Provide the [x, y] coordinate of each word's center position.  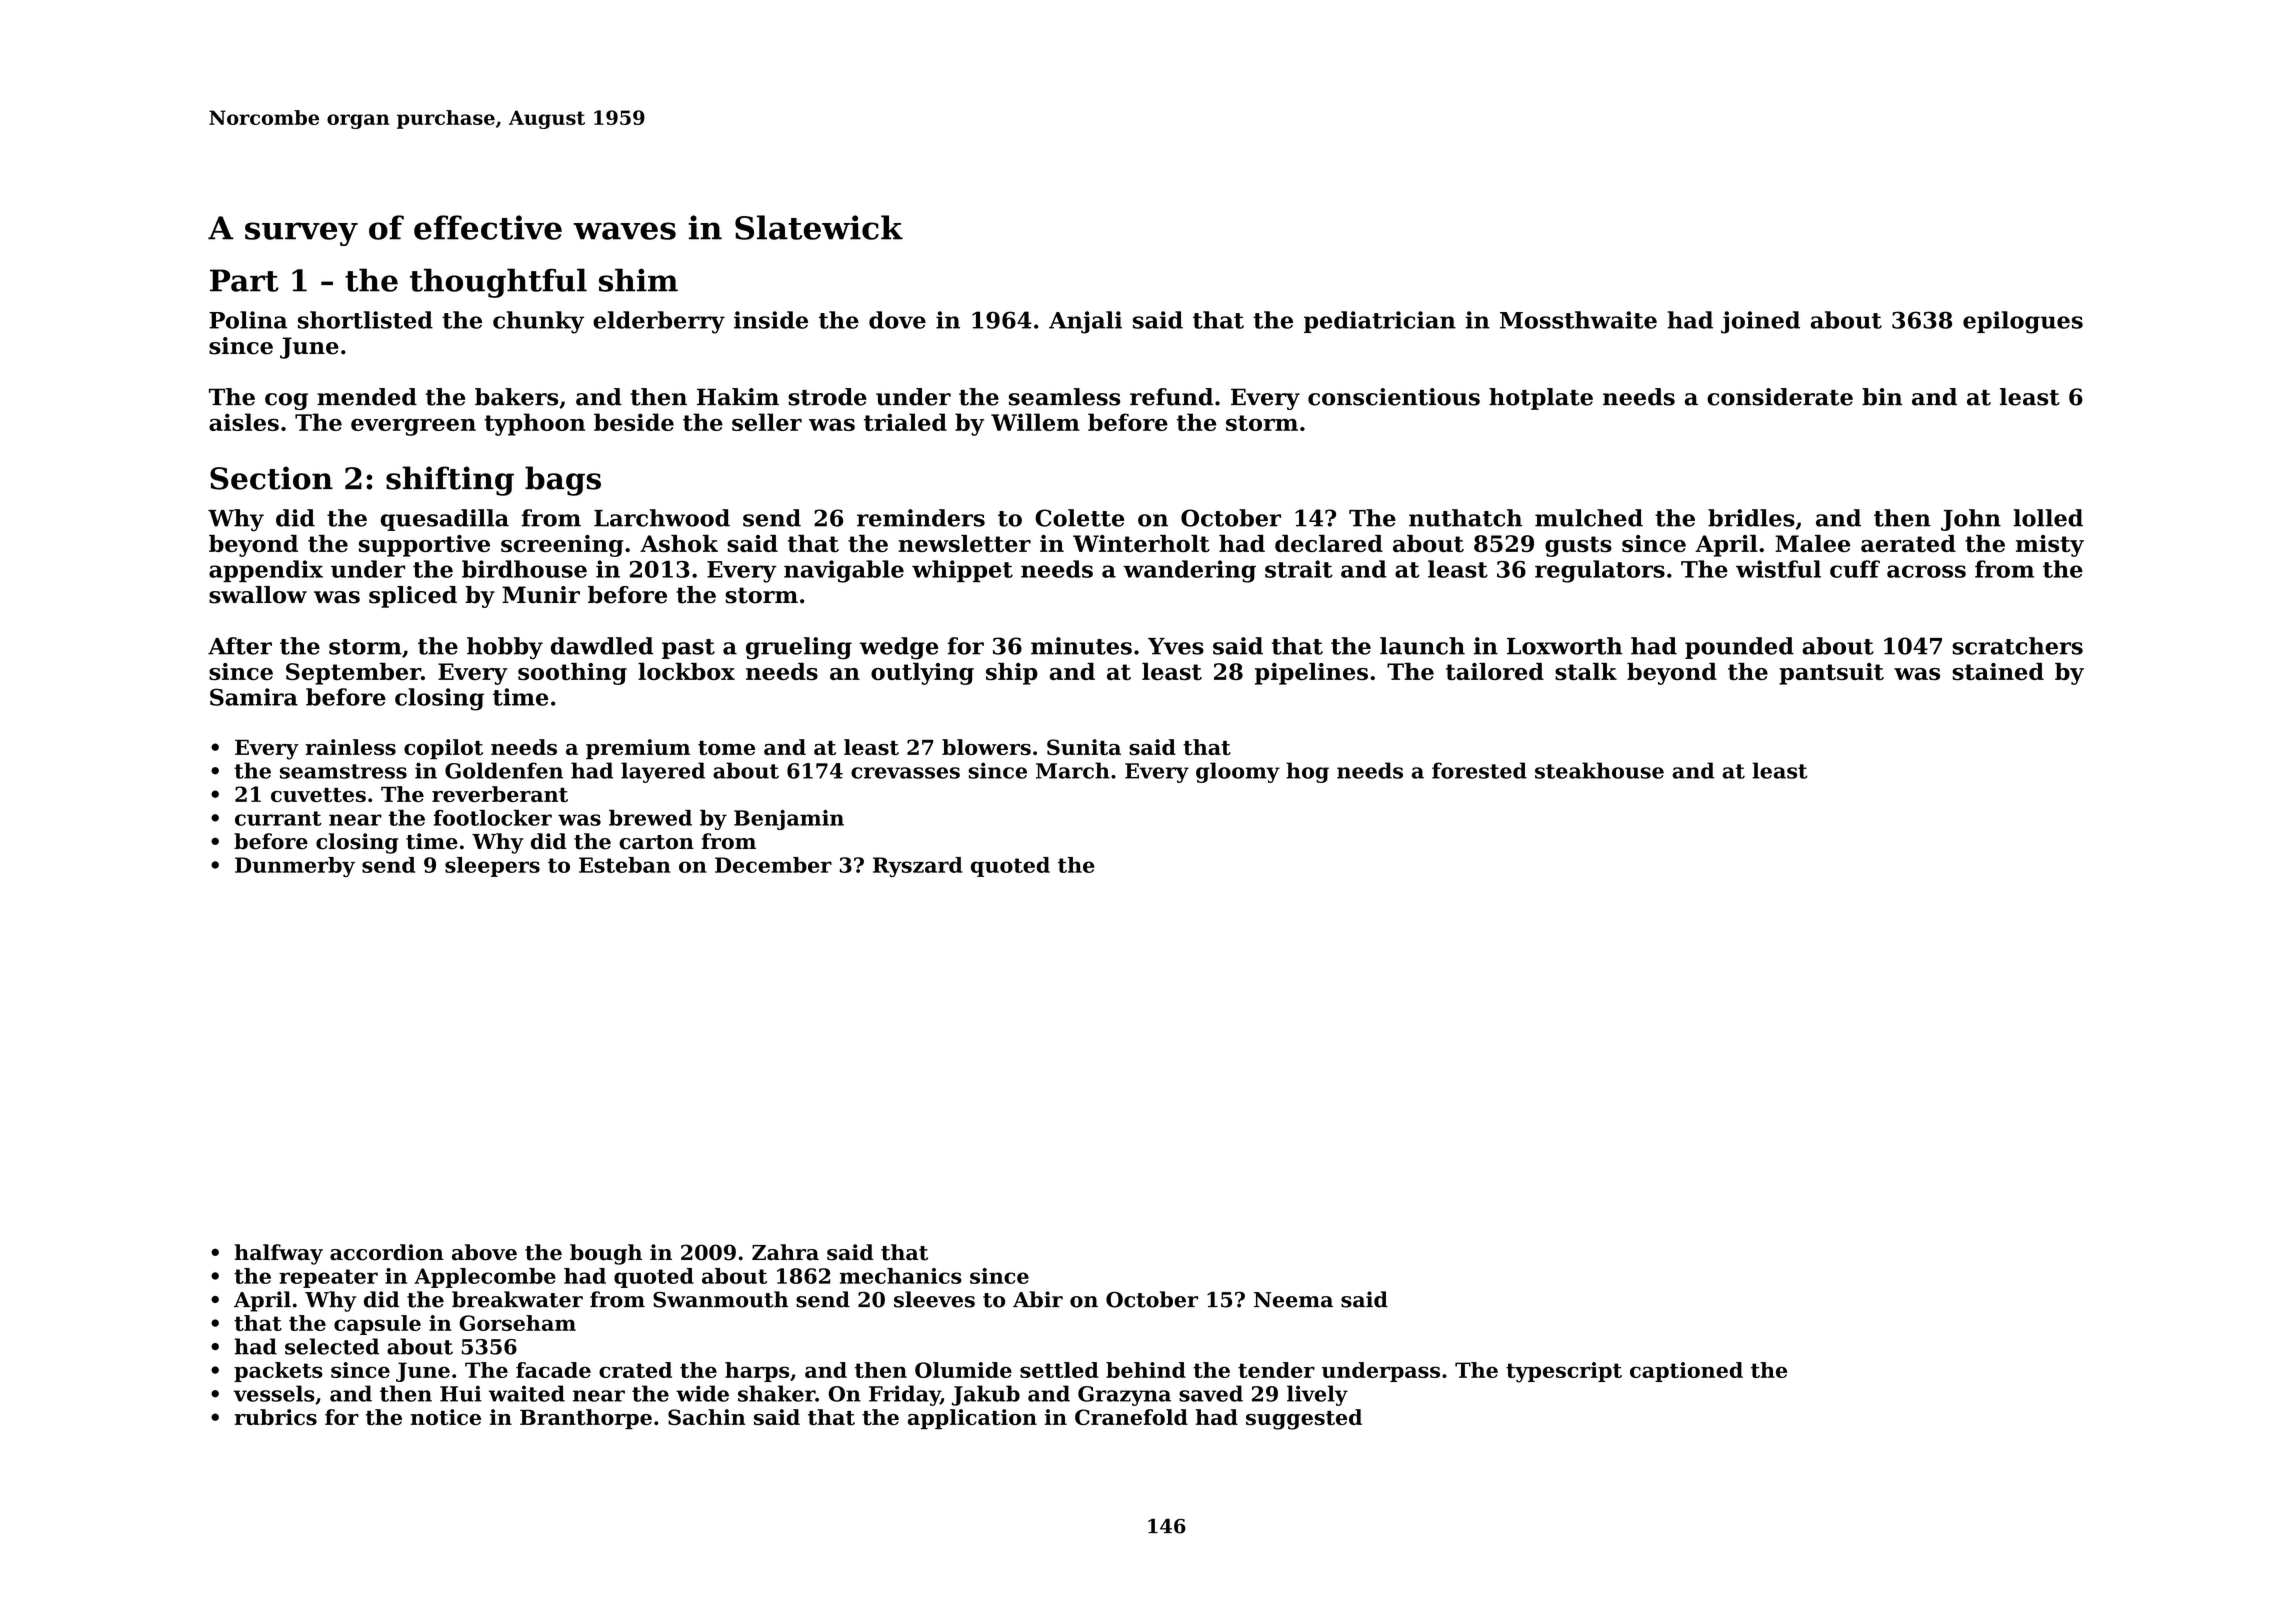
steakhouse [1599, 770]
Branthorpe [586, 1419]
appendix [266, 571]
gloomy [1238, 772]
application [972, 1419]
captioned [1686, 1372]
